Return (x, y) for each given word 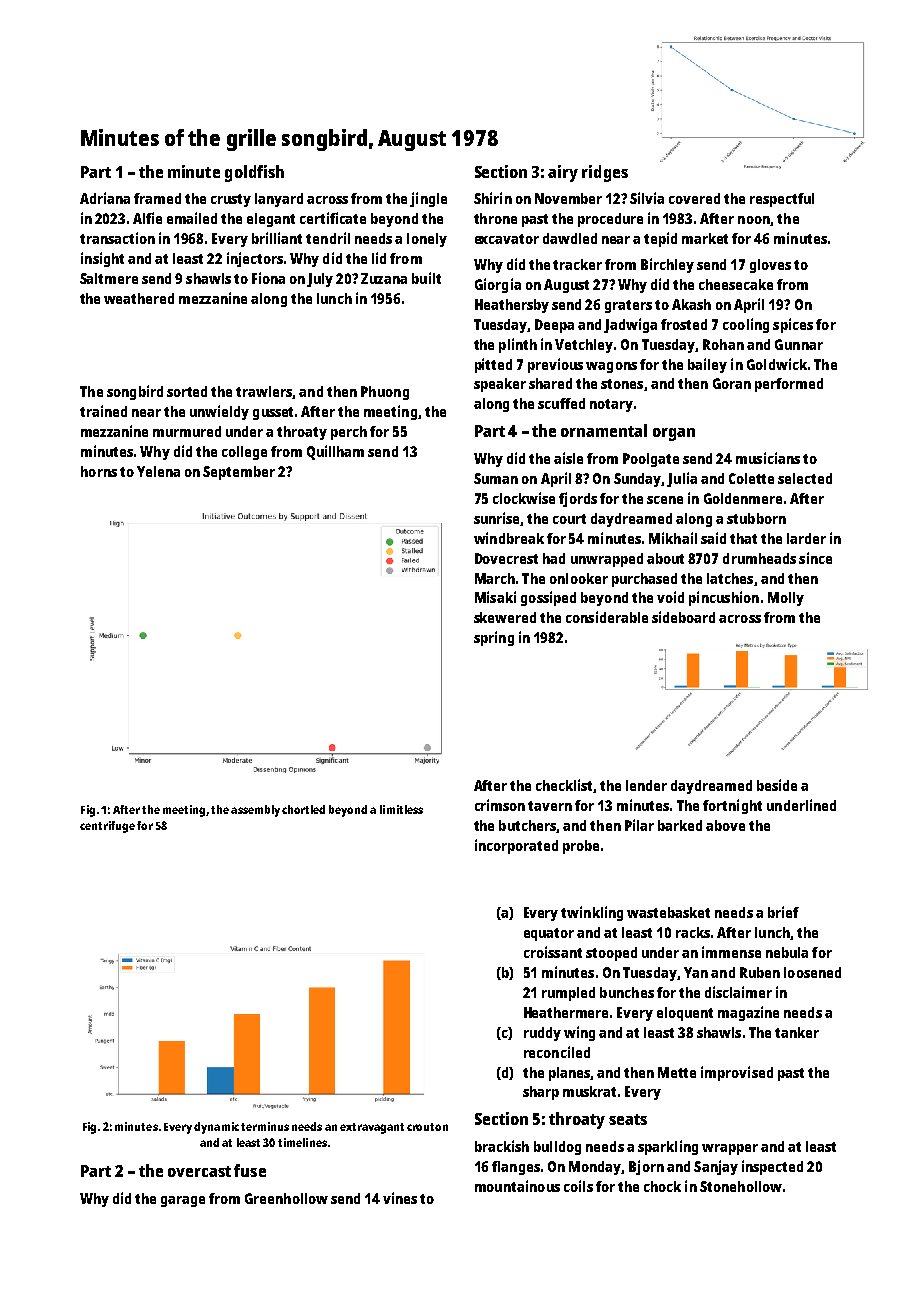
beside (777, 785)
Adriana (105, 198)
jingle (428, 199)
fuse (250, 1170)
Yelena (158, 471)
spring (494, 638)
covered (694, 198)
